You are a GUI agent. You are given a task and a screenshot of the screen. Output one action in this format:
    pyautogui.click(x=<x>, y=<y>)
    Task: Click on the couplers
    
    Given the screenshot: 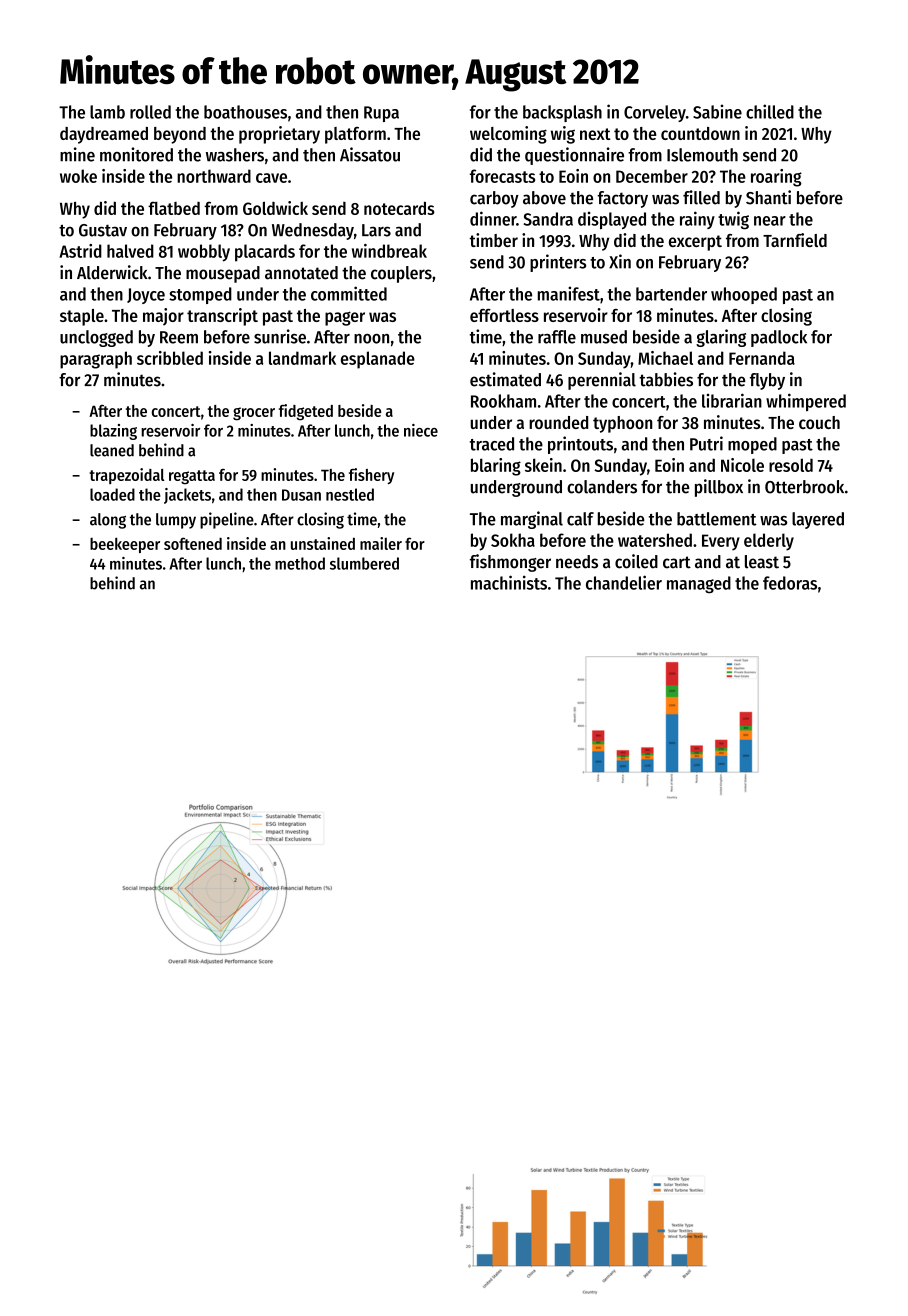 What is the action you would take?
    pyautogui.click(x=401, y=274)
